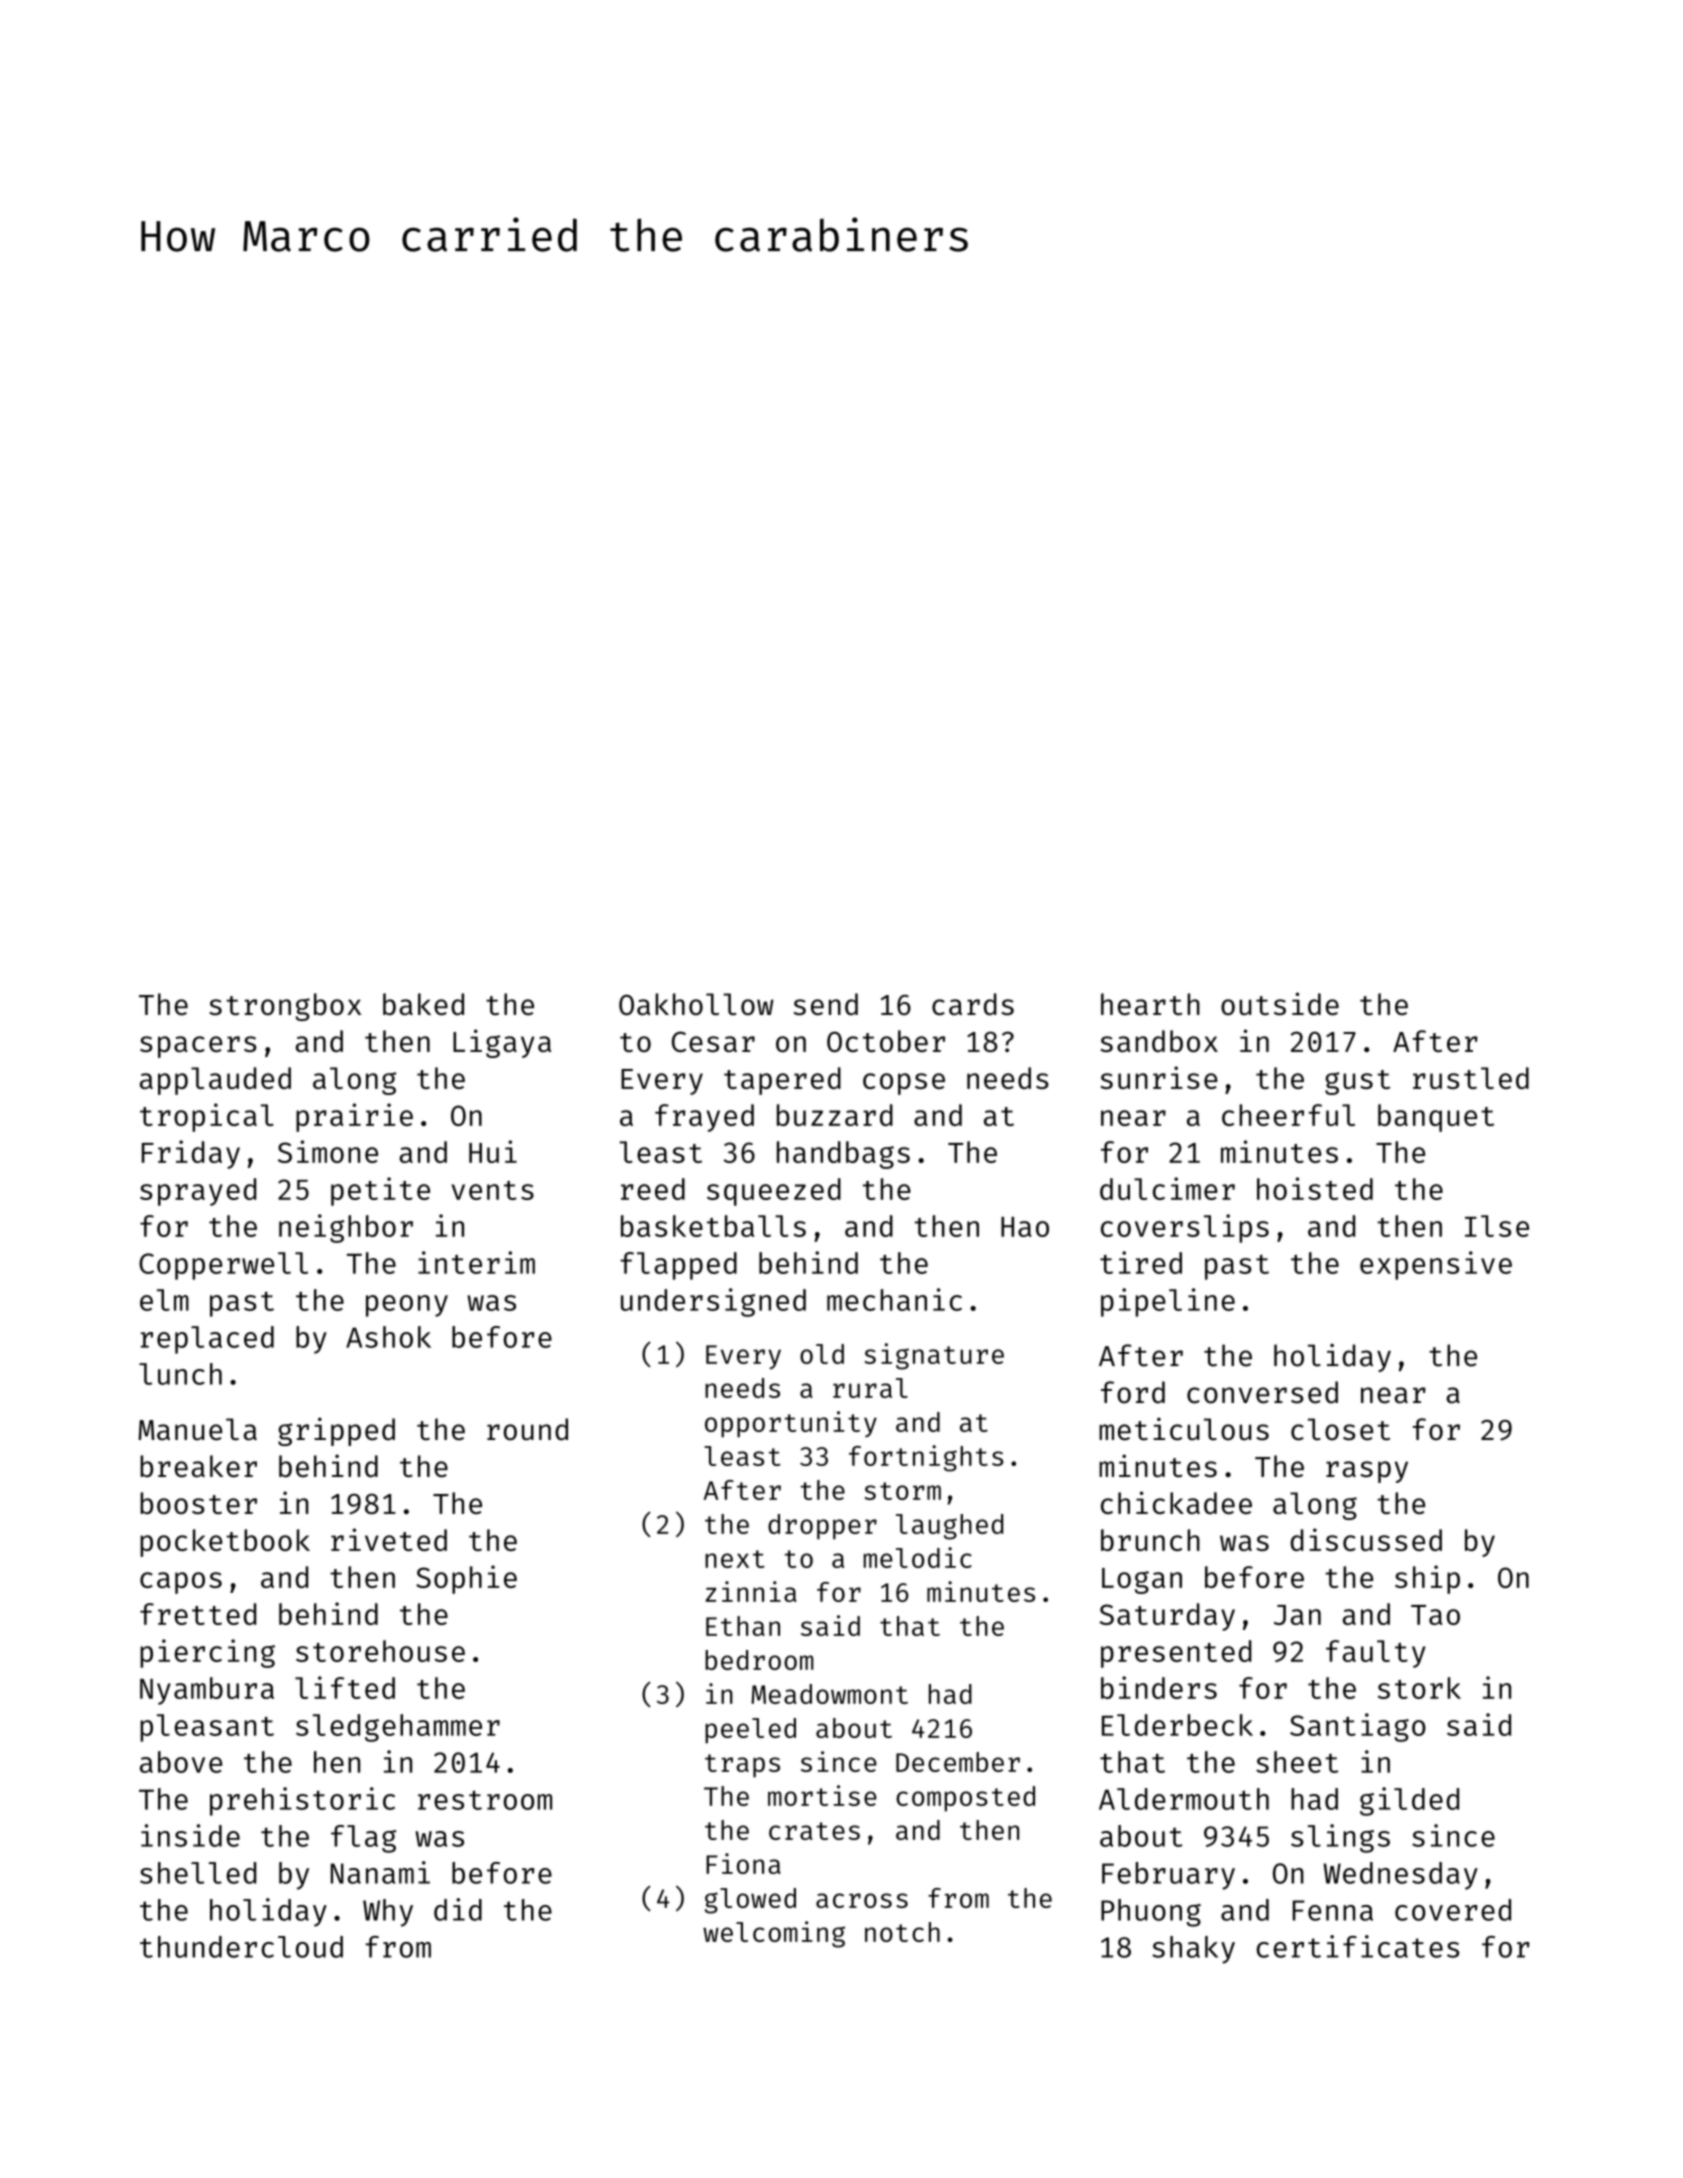 The image size is (1683, 2178). Describe the element at coordinates (389, 1539) in the document. I see `riveted` at that location.
